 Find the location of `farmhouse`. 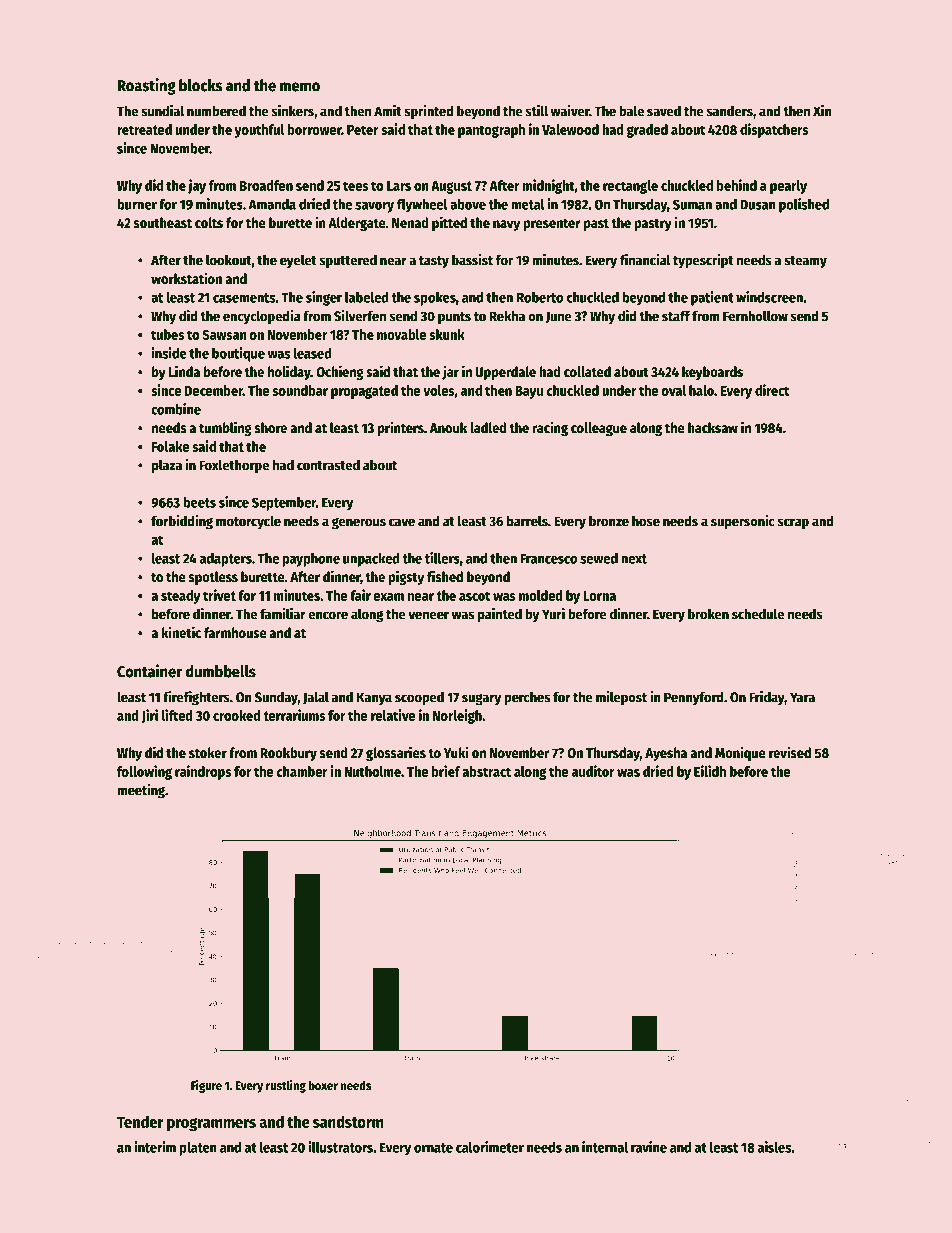

farmhouse is located at coordinates (235, 632).
